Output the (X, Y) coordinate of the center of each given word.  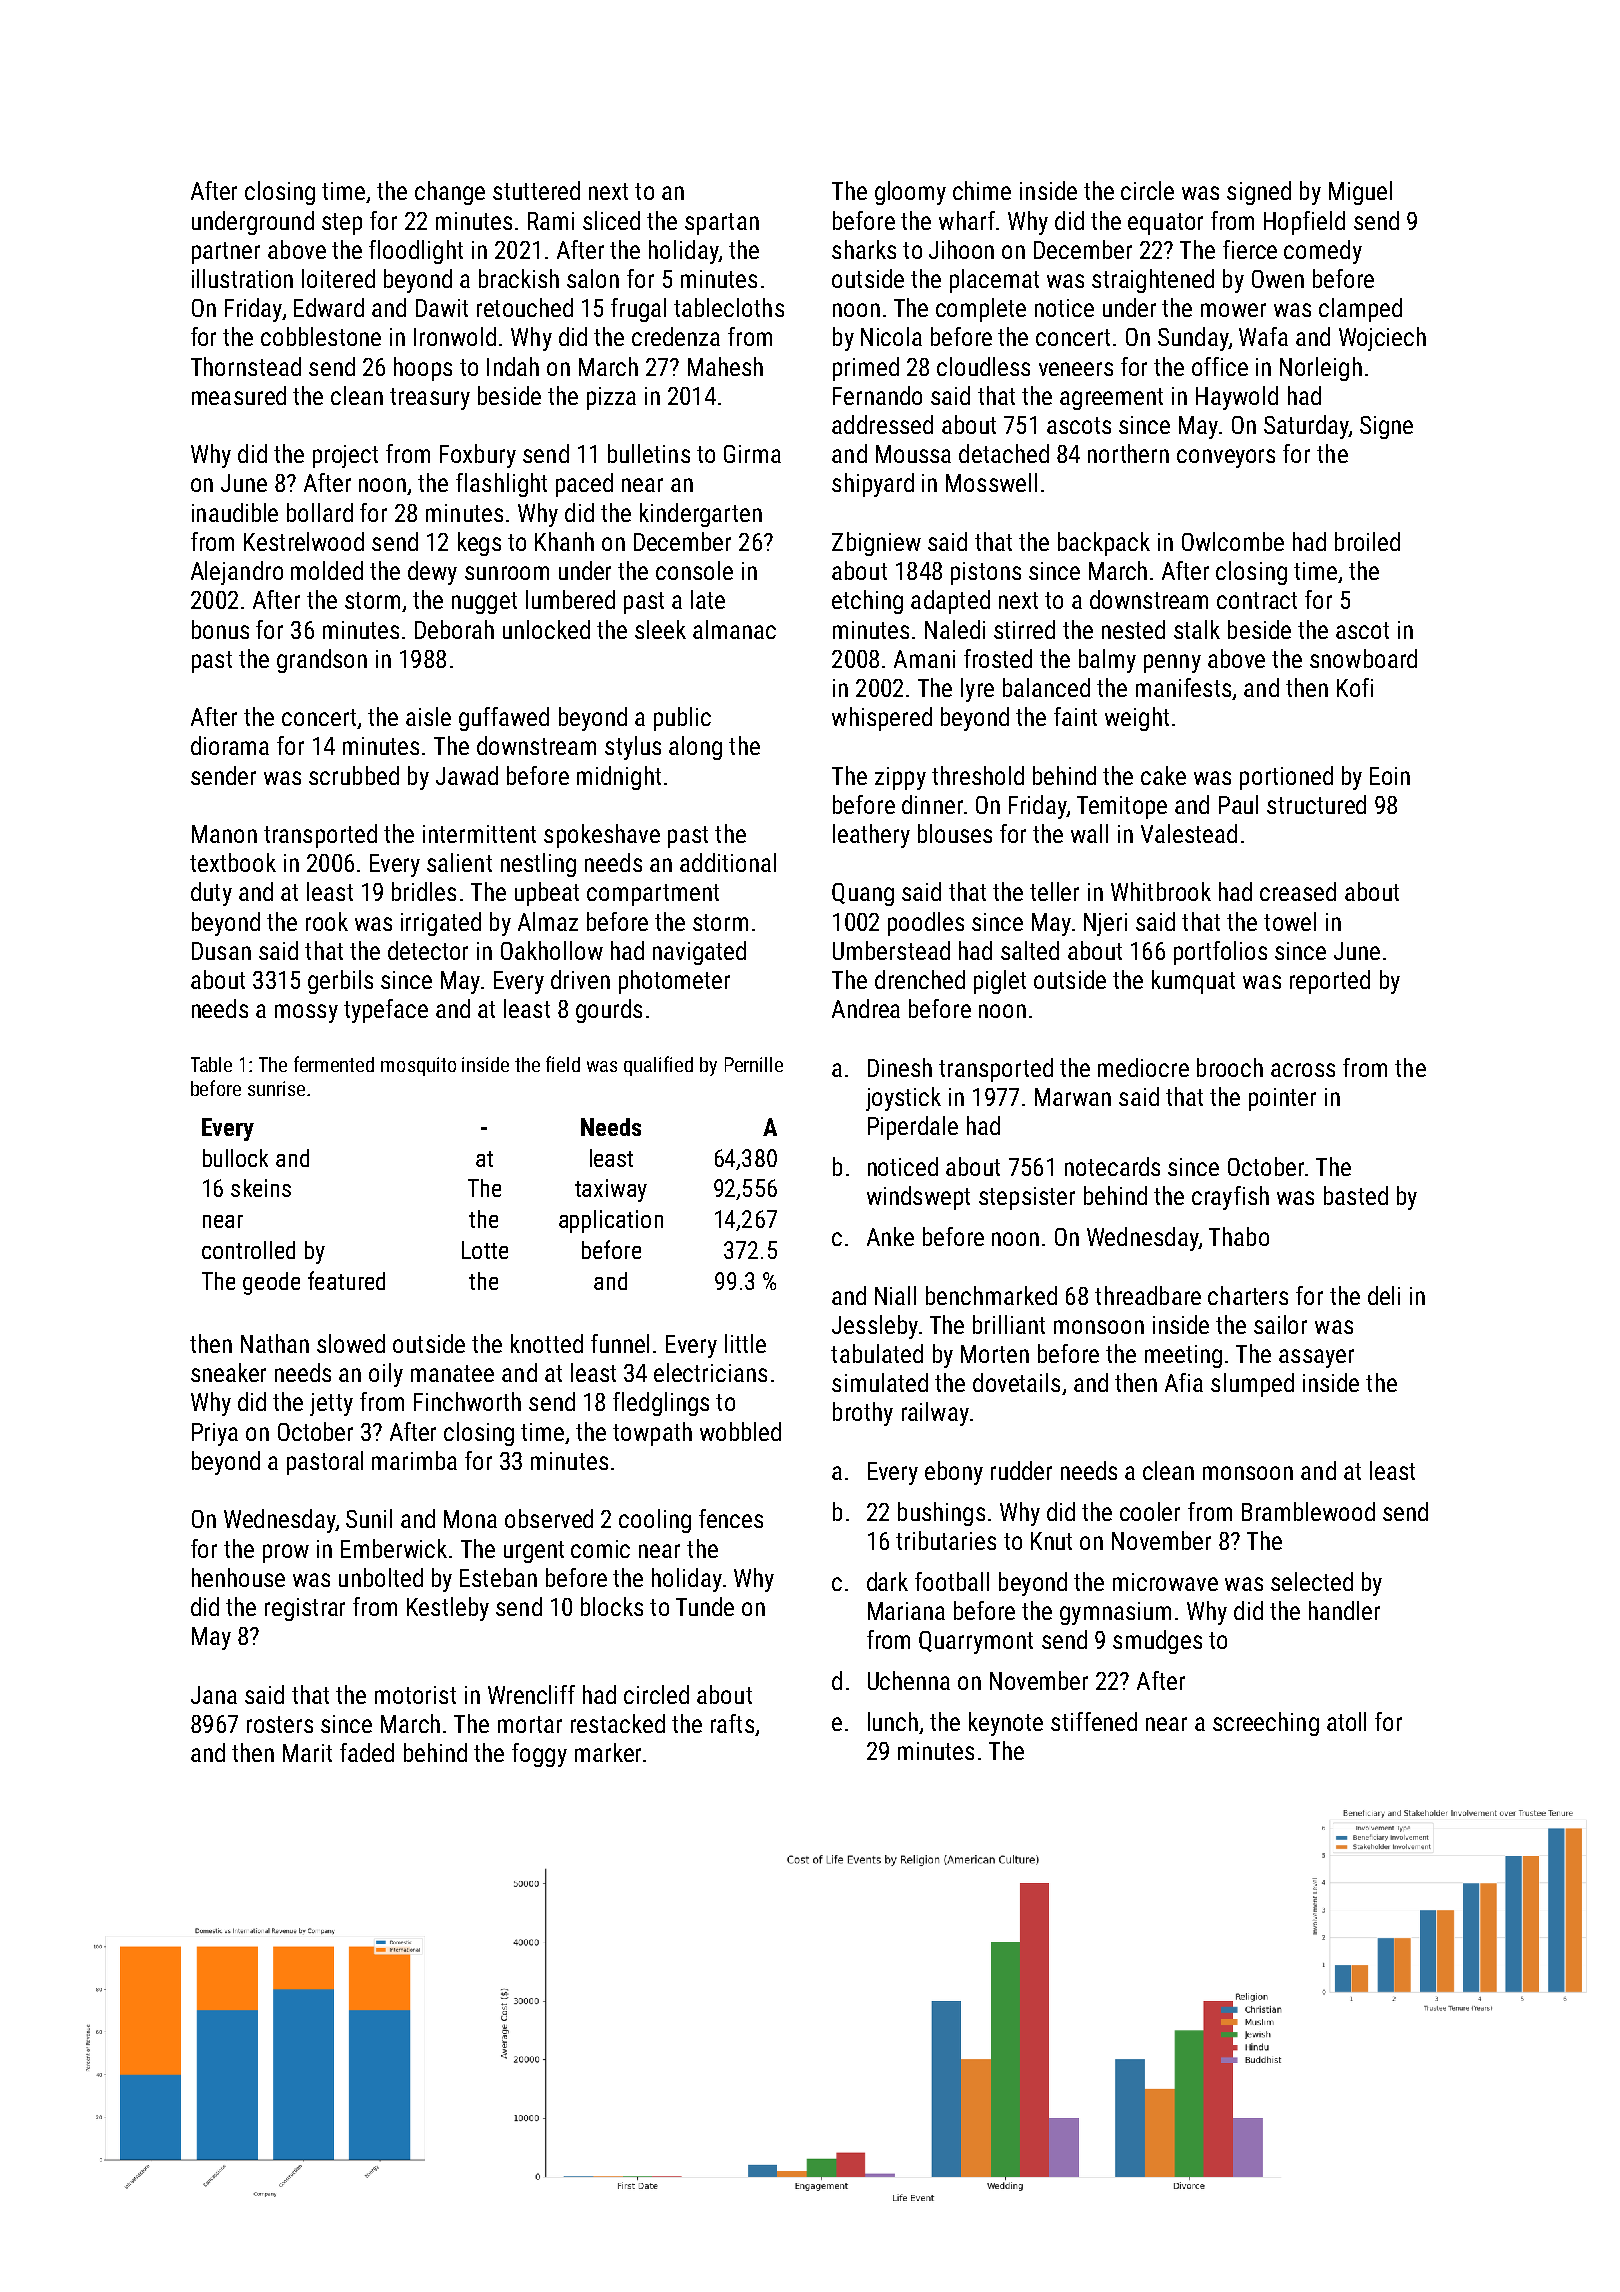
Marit (307, 1753)
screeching (1266, 1724)
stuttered (536, 190)
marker (608, 1752)
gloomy (910, 193)
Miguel (1360, 193)
